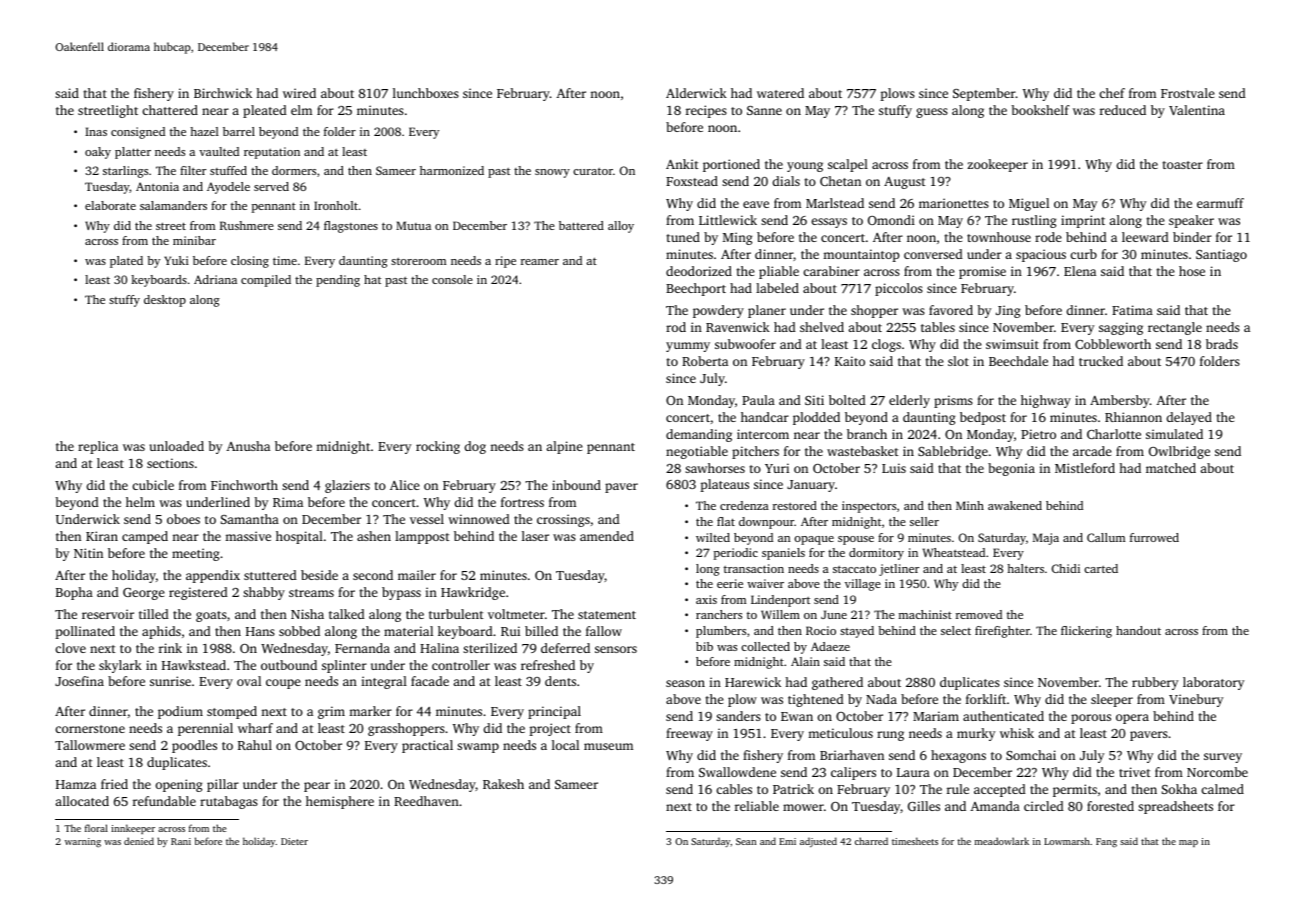 The width and height of the screenshot is (1308, 924). I want to click on September, so click(984, 94).
